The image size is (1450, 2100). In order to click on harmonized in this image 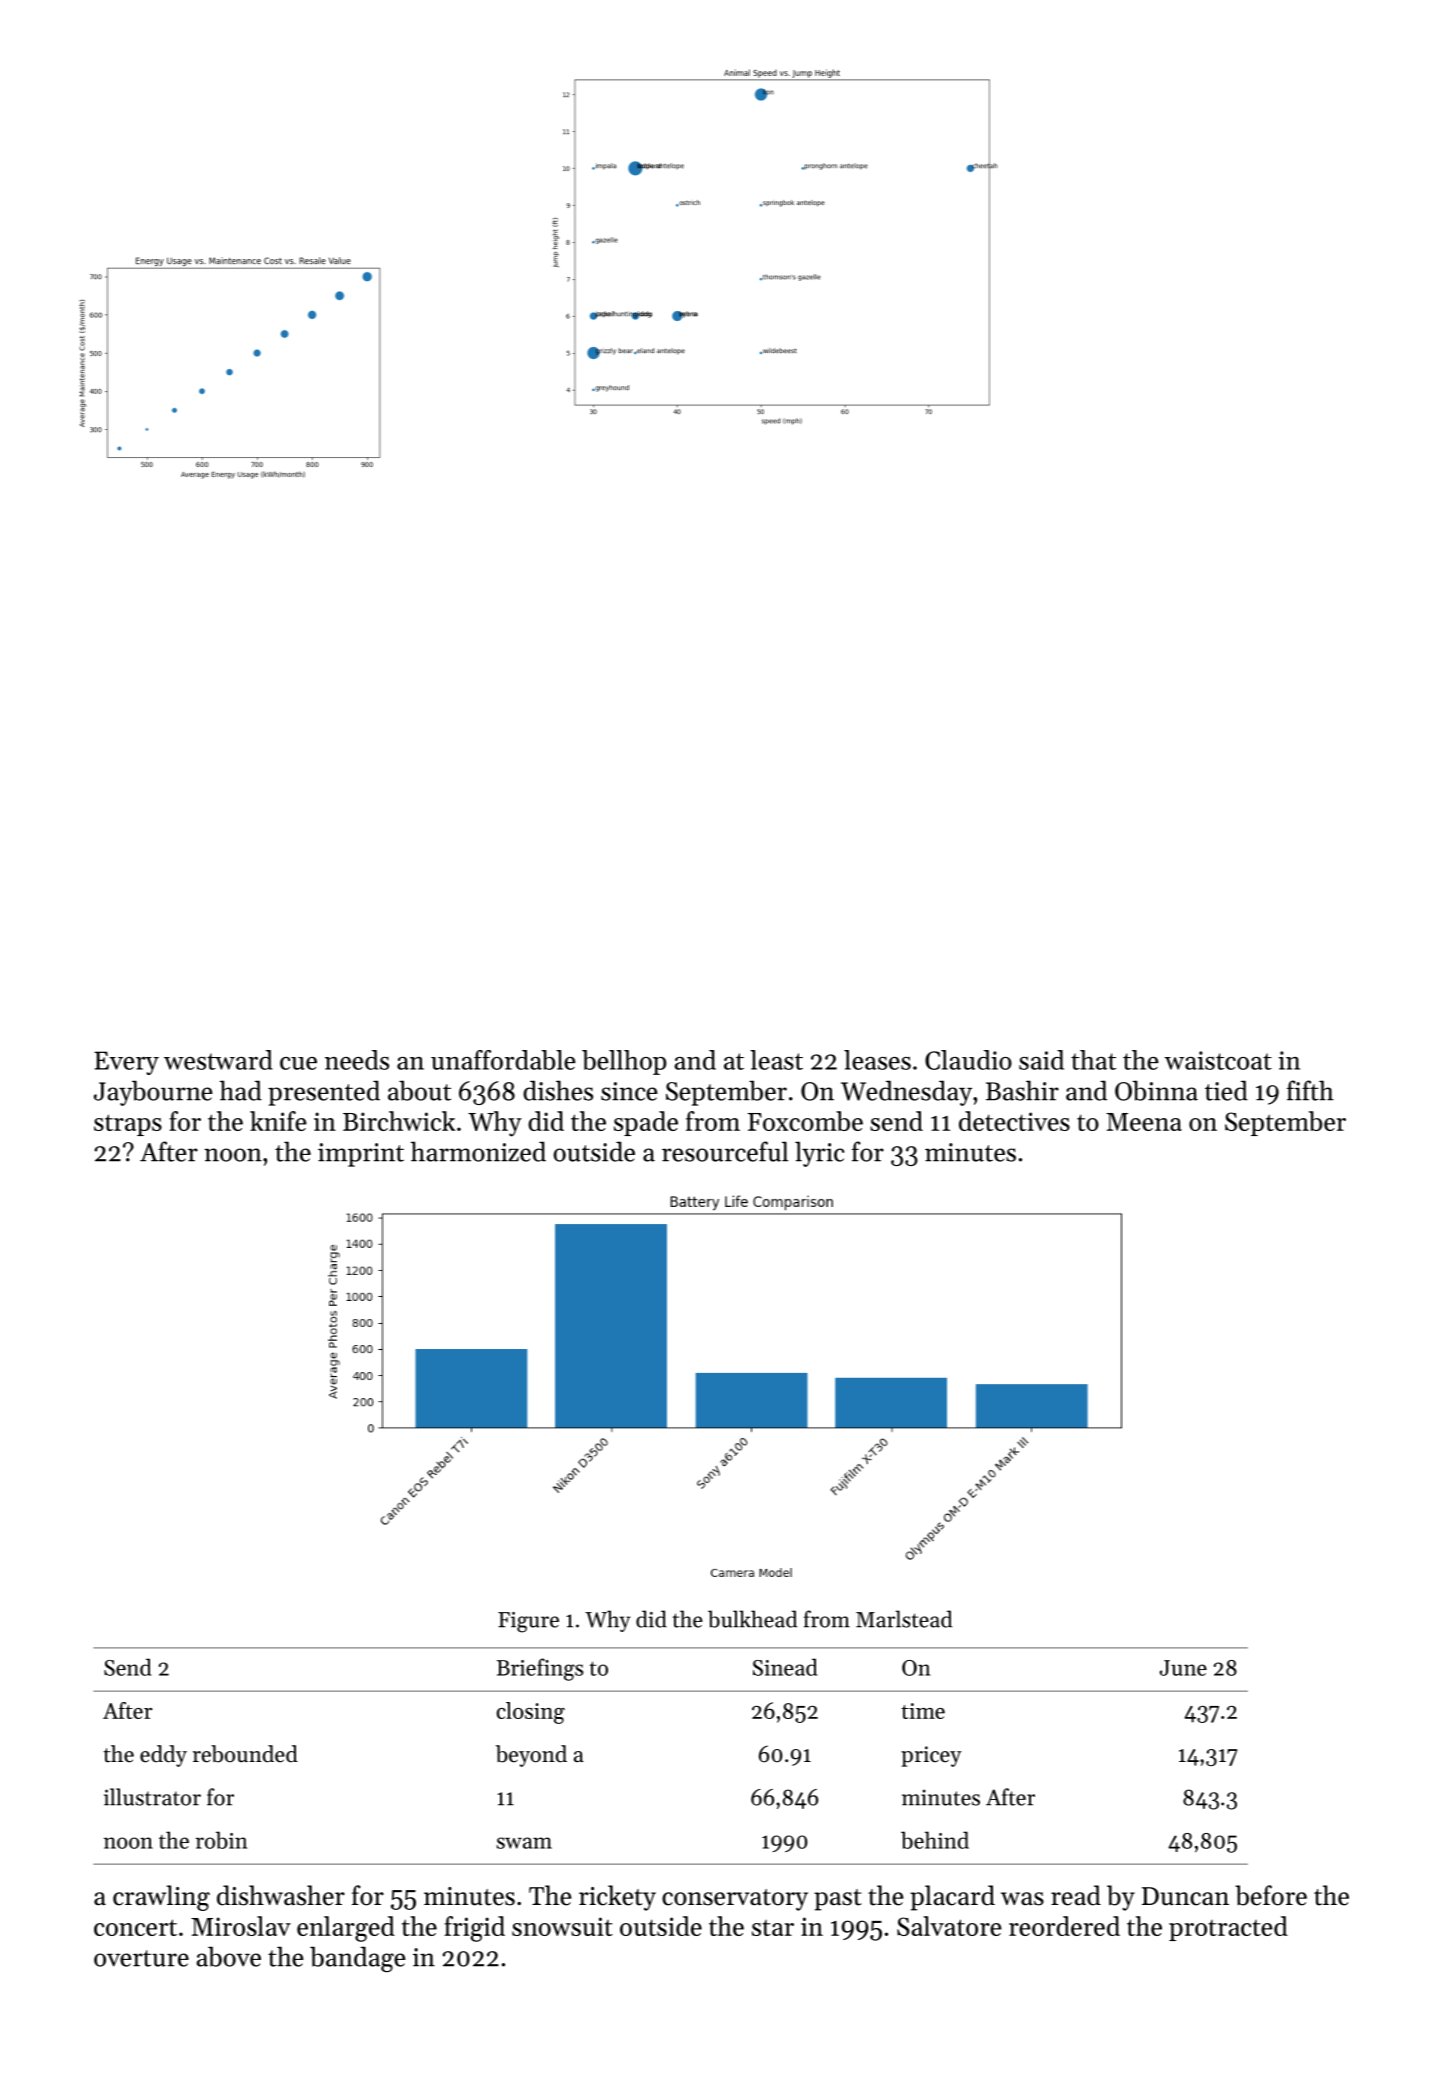, I will do `click(478, 1151)`.
